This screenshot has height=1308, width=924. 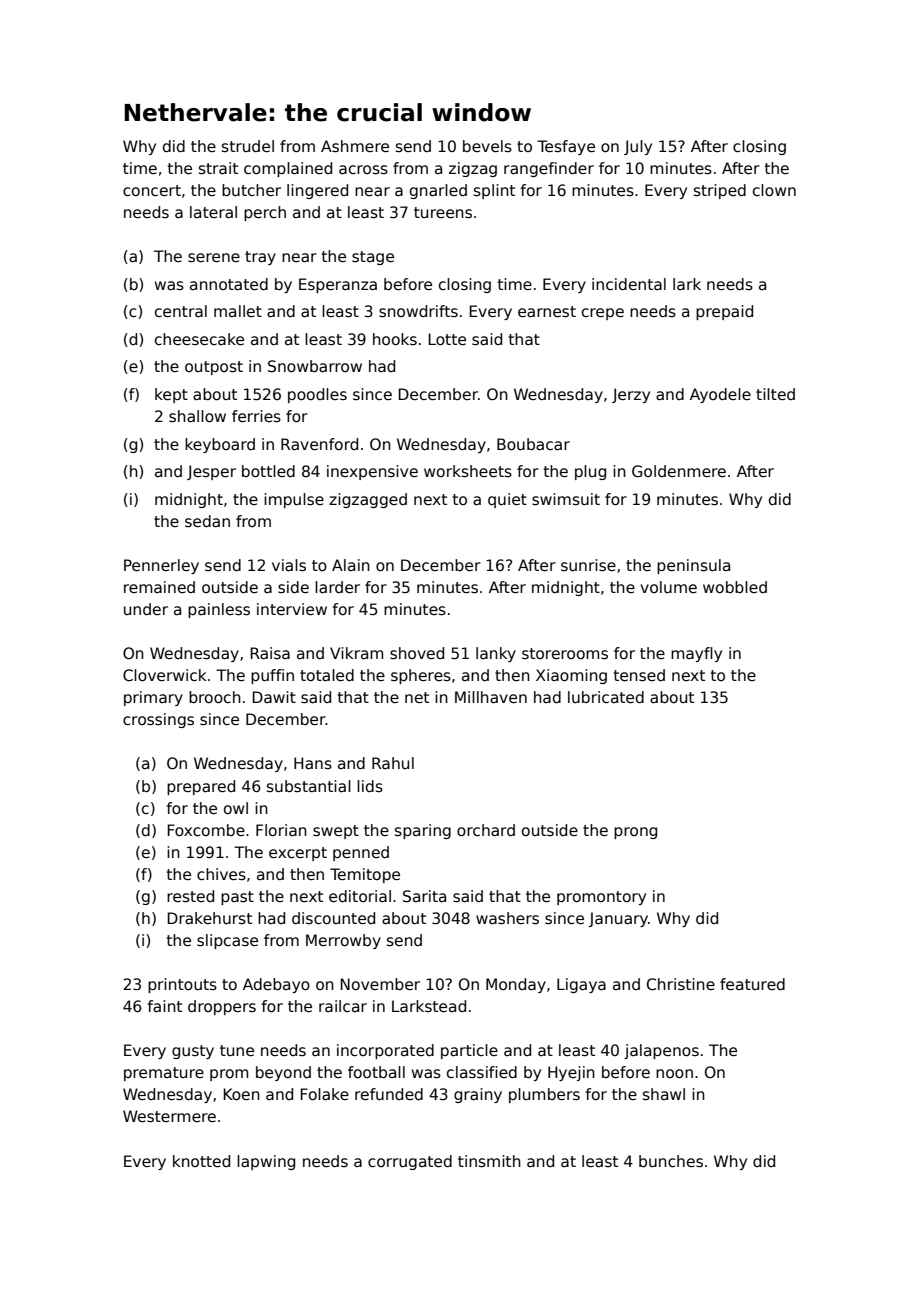 What do you see at coordinates (169, 1116) in the screenshot?
I see `Westermere` at bounding box center [169, 1116].
